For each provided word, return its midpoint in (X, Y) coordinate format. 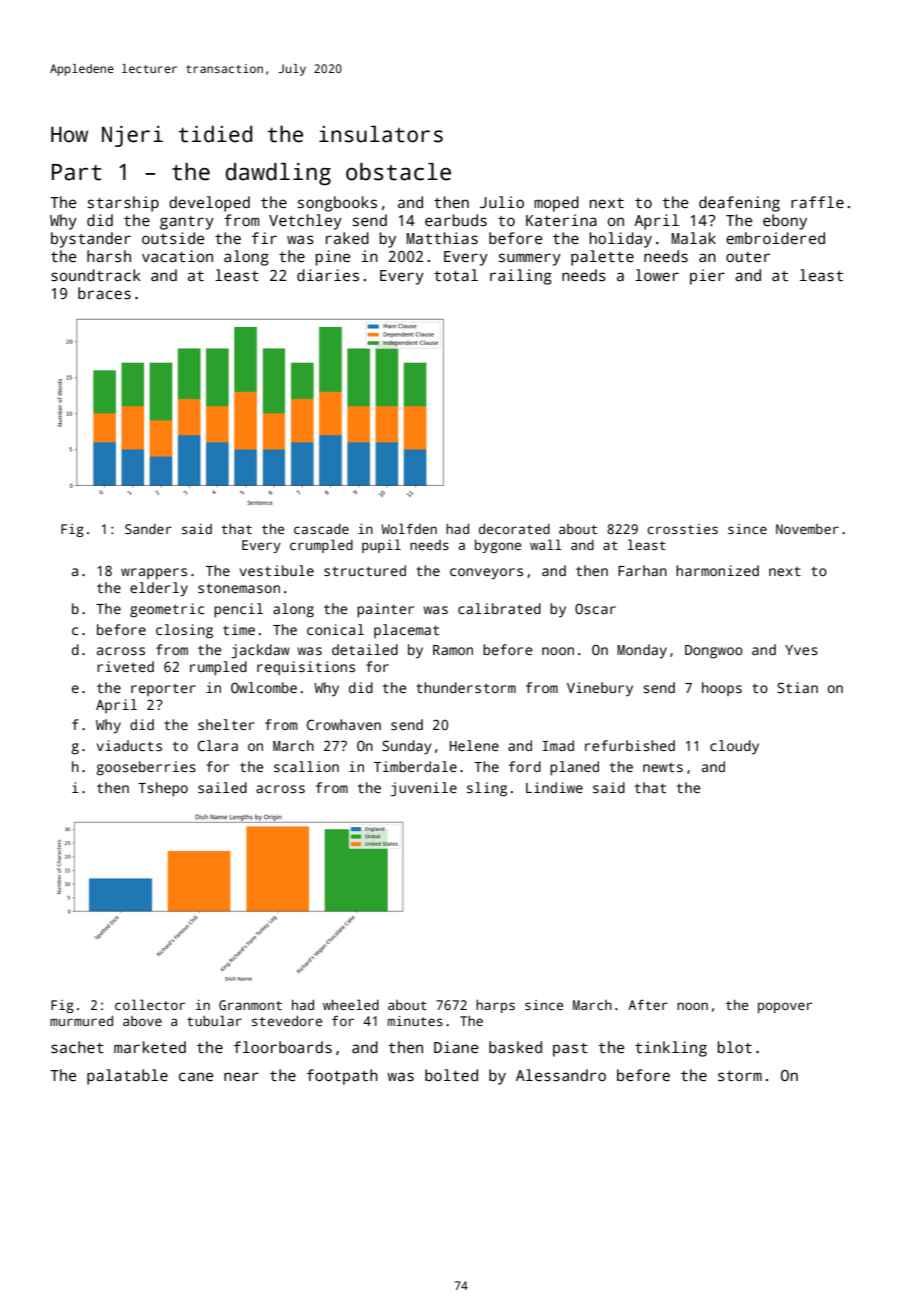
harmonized (717, 570)
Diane (456, 1047)
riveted (125, 666)
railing (521, 277)
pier (707, 277)
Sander (148, 529)
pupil (381, 546)
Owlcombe (264, 687)
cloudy (734, 747)
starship (123, 204)
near (241, 1076)
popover (785, 1007)
